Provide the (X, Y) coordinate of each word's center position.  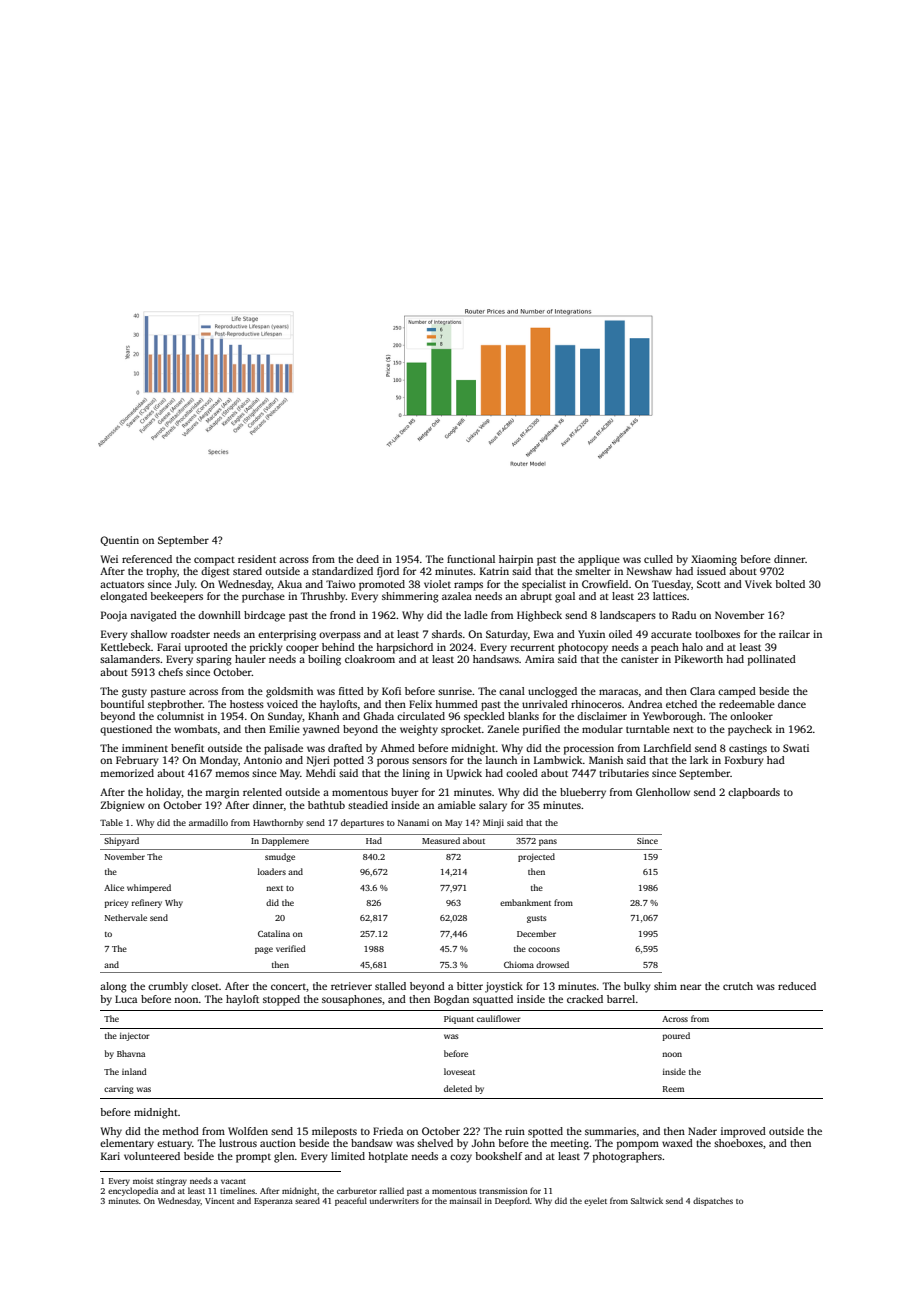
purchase (263, 597)
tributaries (624, 773)
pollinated (772, 660)
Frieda (388, 1131)
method (180, 1131)
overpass (340, 636)
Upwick (464, 774)
